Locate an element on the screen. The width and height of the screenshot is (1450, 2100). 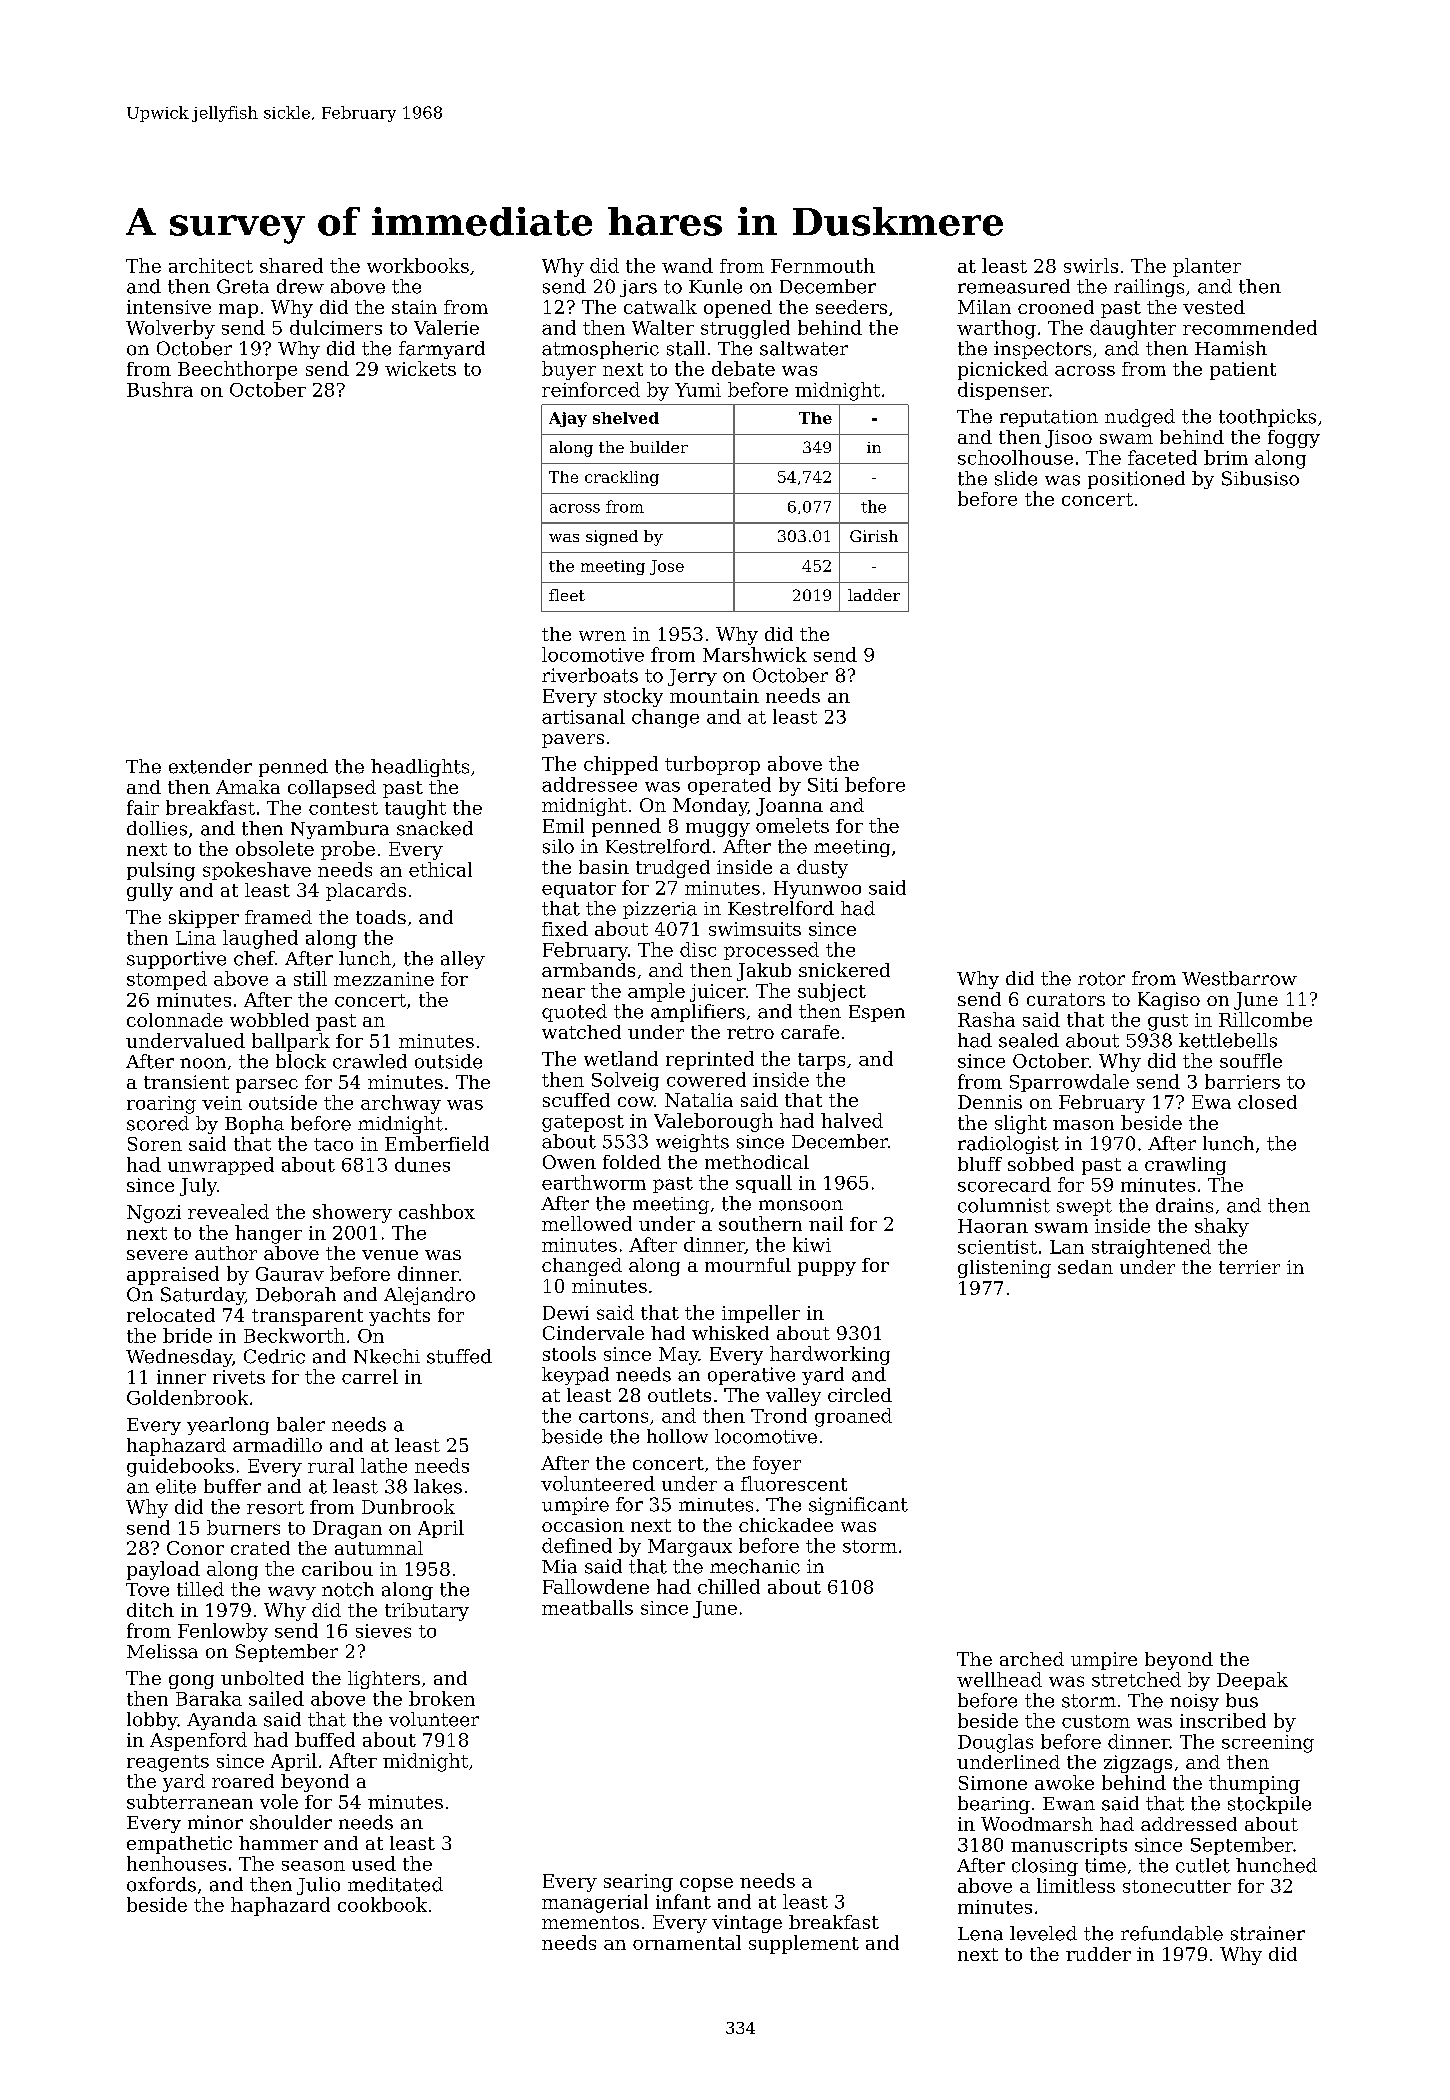
groaned is located at coordinates (853, 1417).
